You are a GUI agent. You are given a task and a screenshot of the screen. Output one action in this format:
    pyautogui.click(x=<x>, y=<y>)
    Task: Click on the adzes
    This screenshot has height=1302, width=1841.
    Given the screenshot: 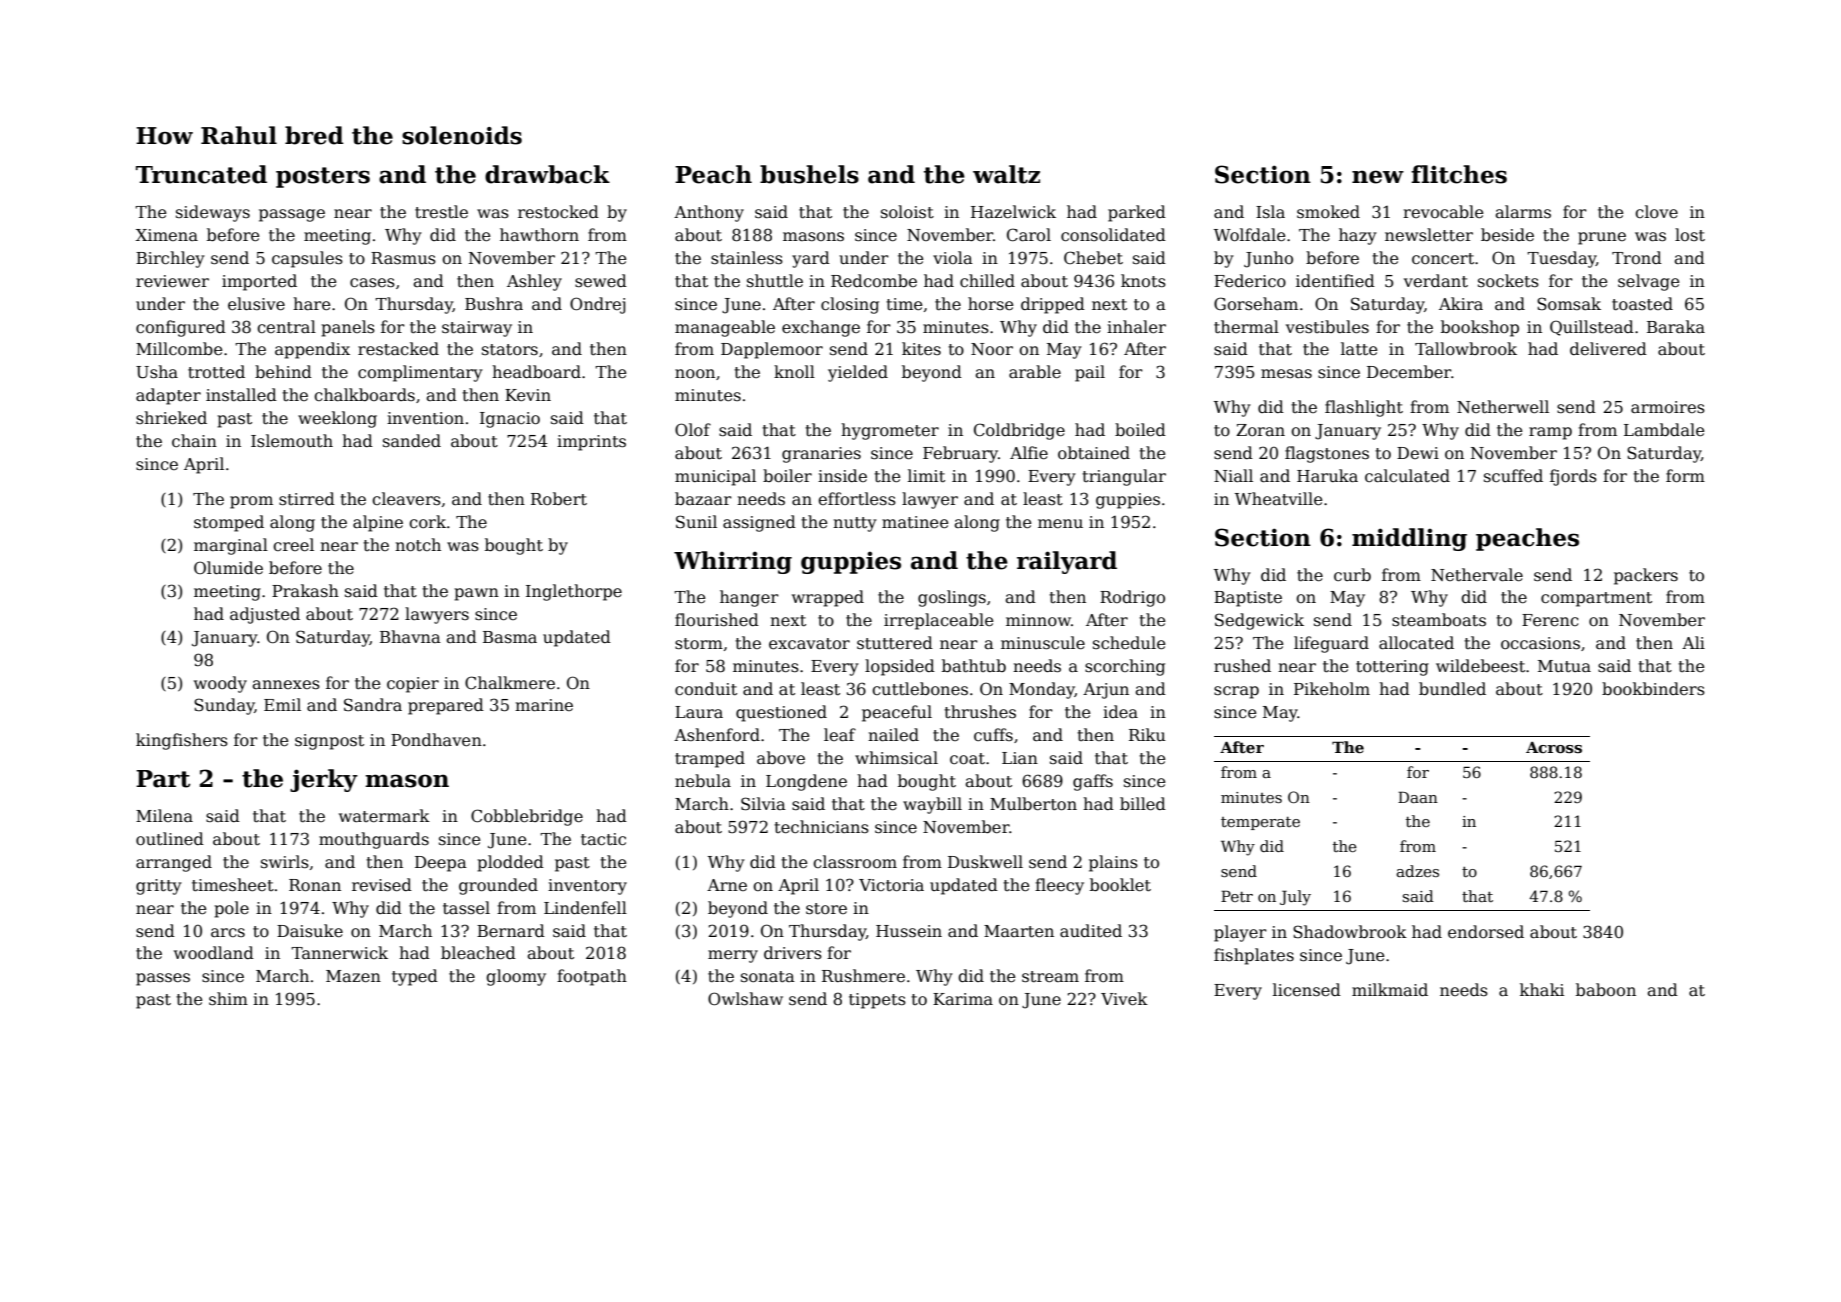 What is the action you would take?
    pyautogui.click(x=1417, y=871)
